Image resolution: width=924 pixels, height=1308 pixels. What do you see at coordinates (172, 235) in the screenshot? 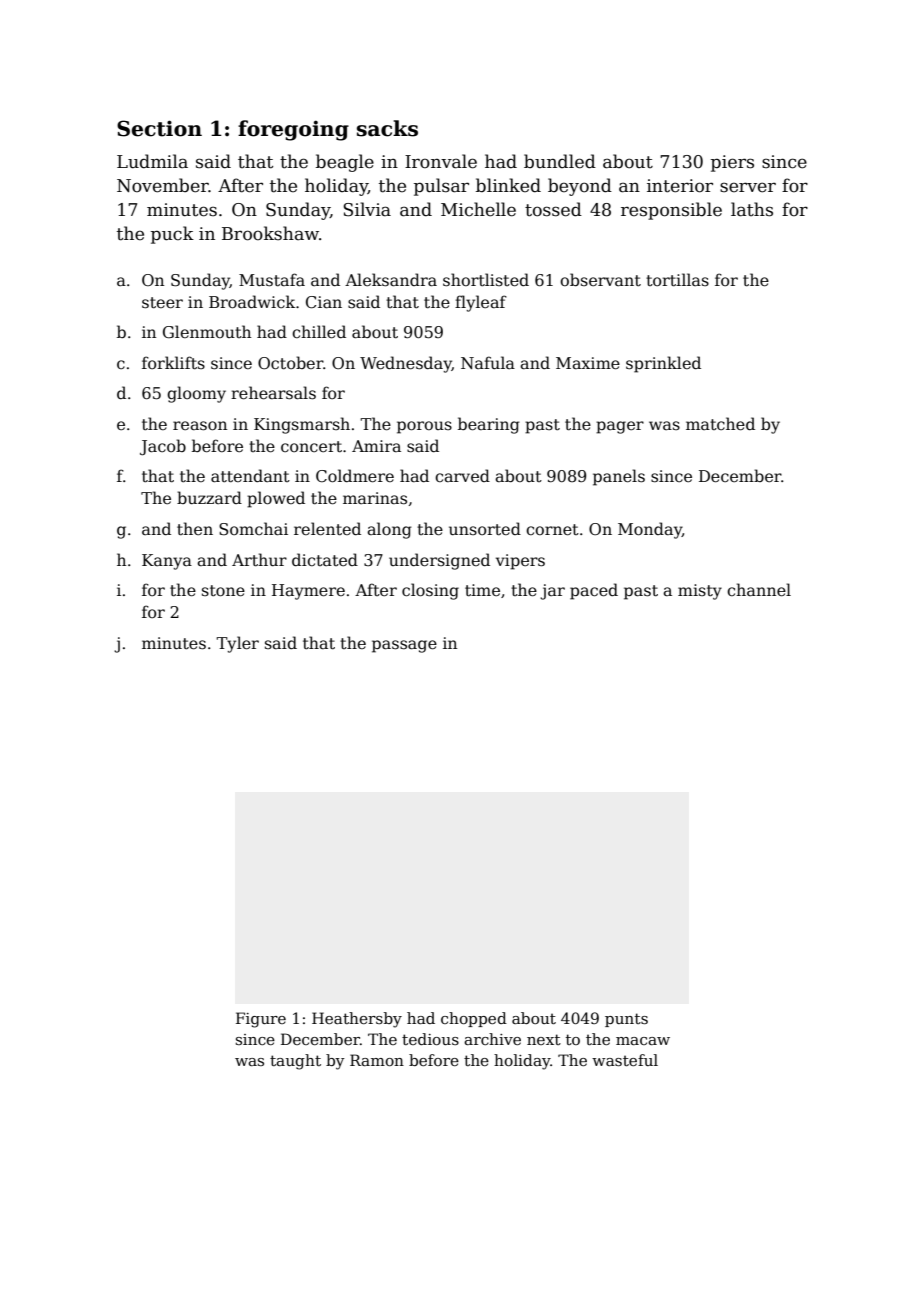
I see `puck` at bounding box center [172, 235].
